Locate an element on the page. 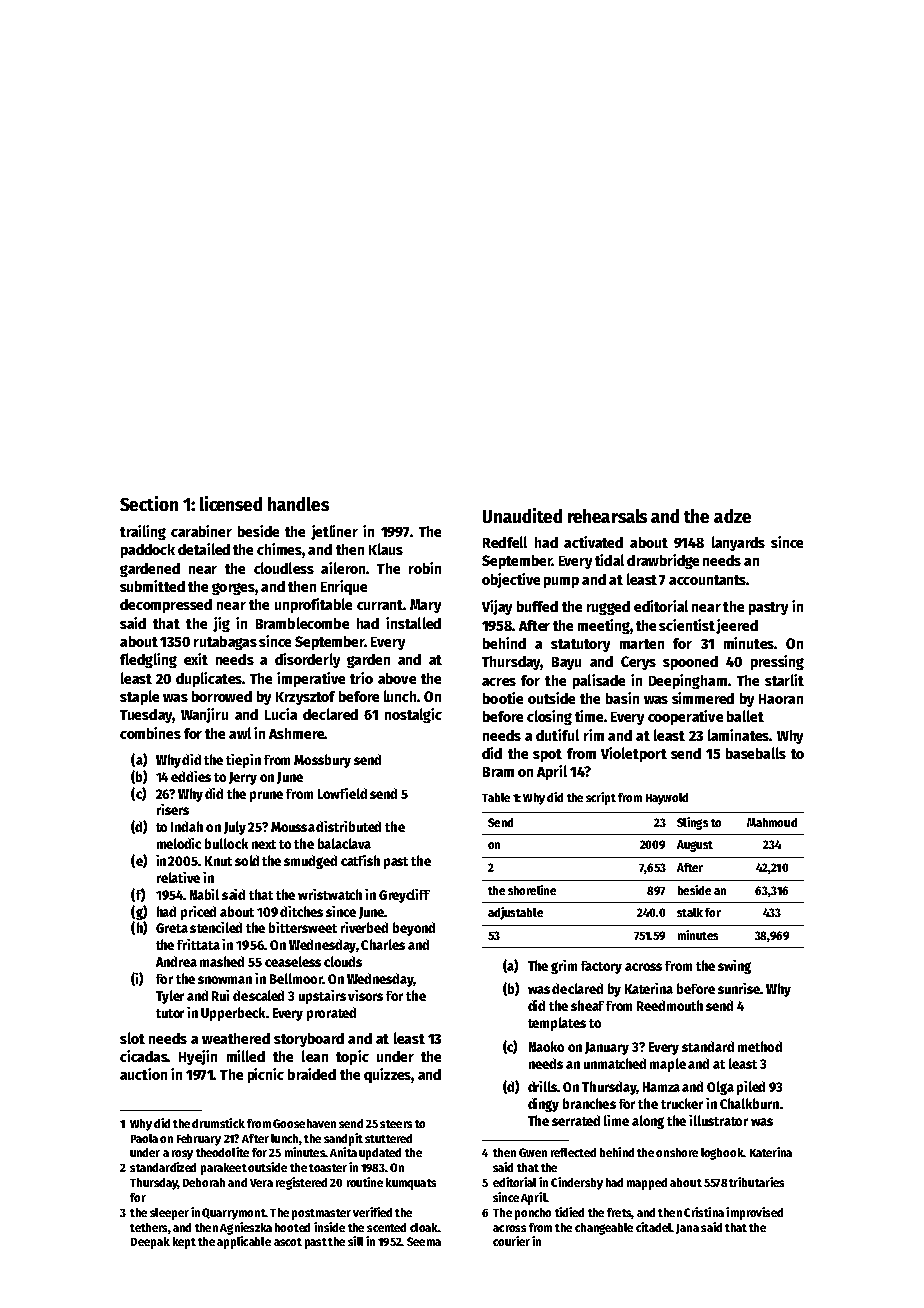  trio is located at coordinates (361, 678).
